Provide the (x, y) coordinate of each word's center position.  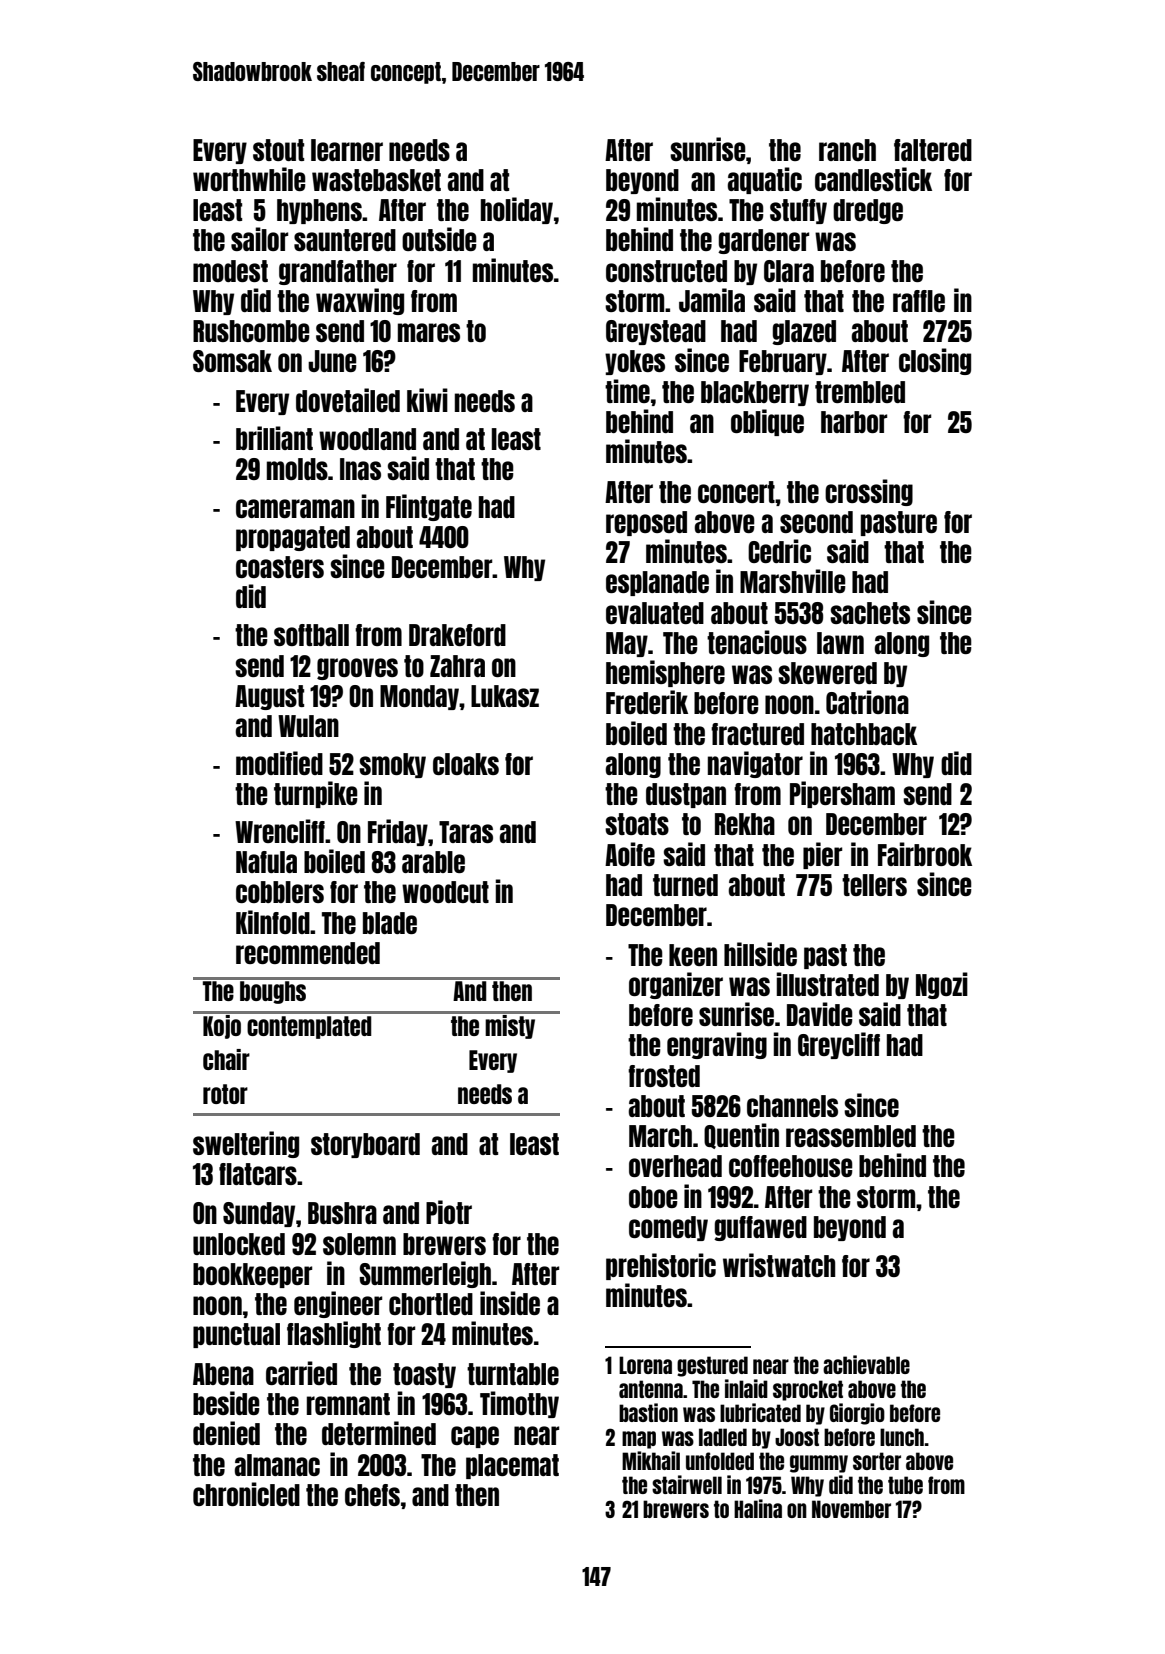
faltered (933, 150)
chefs (372, 1495)
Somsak (232, 361)
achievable (866, 1364)
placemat (512, 1466)
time (627, 391)
